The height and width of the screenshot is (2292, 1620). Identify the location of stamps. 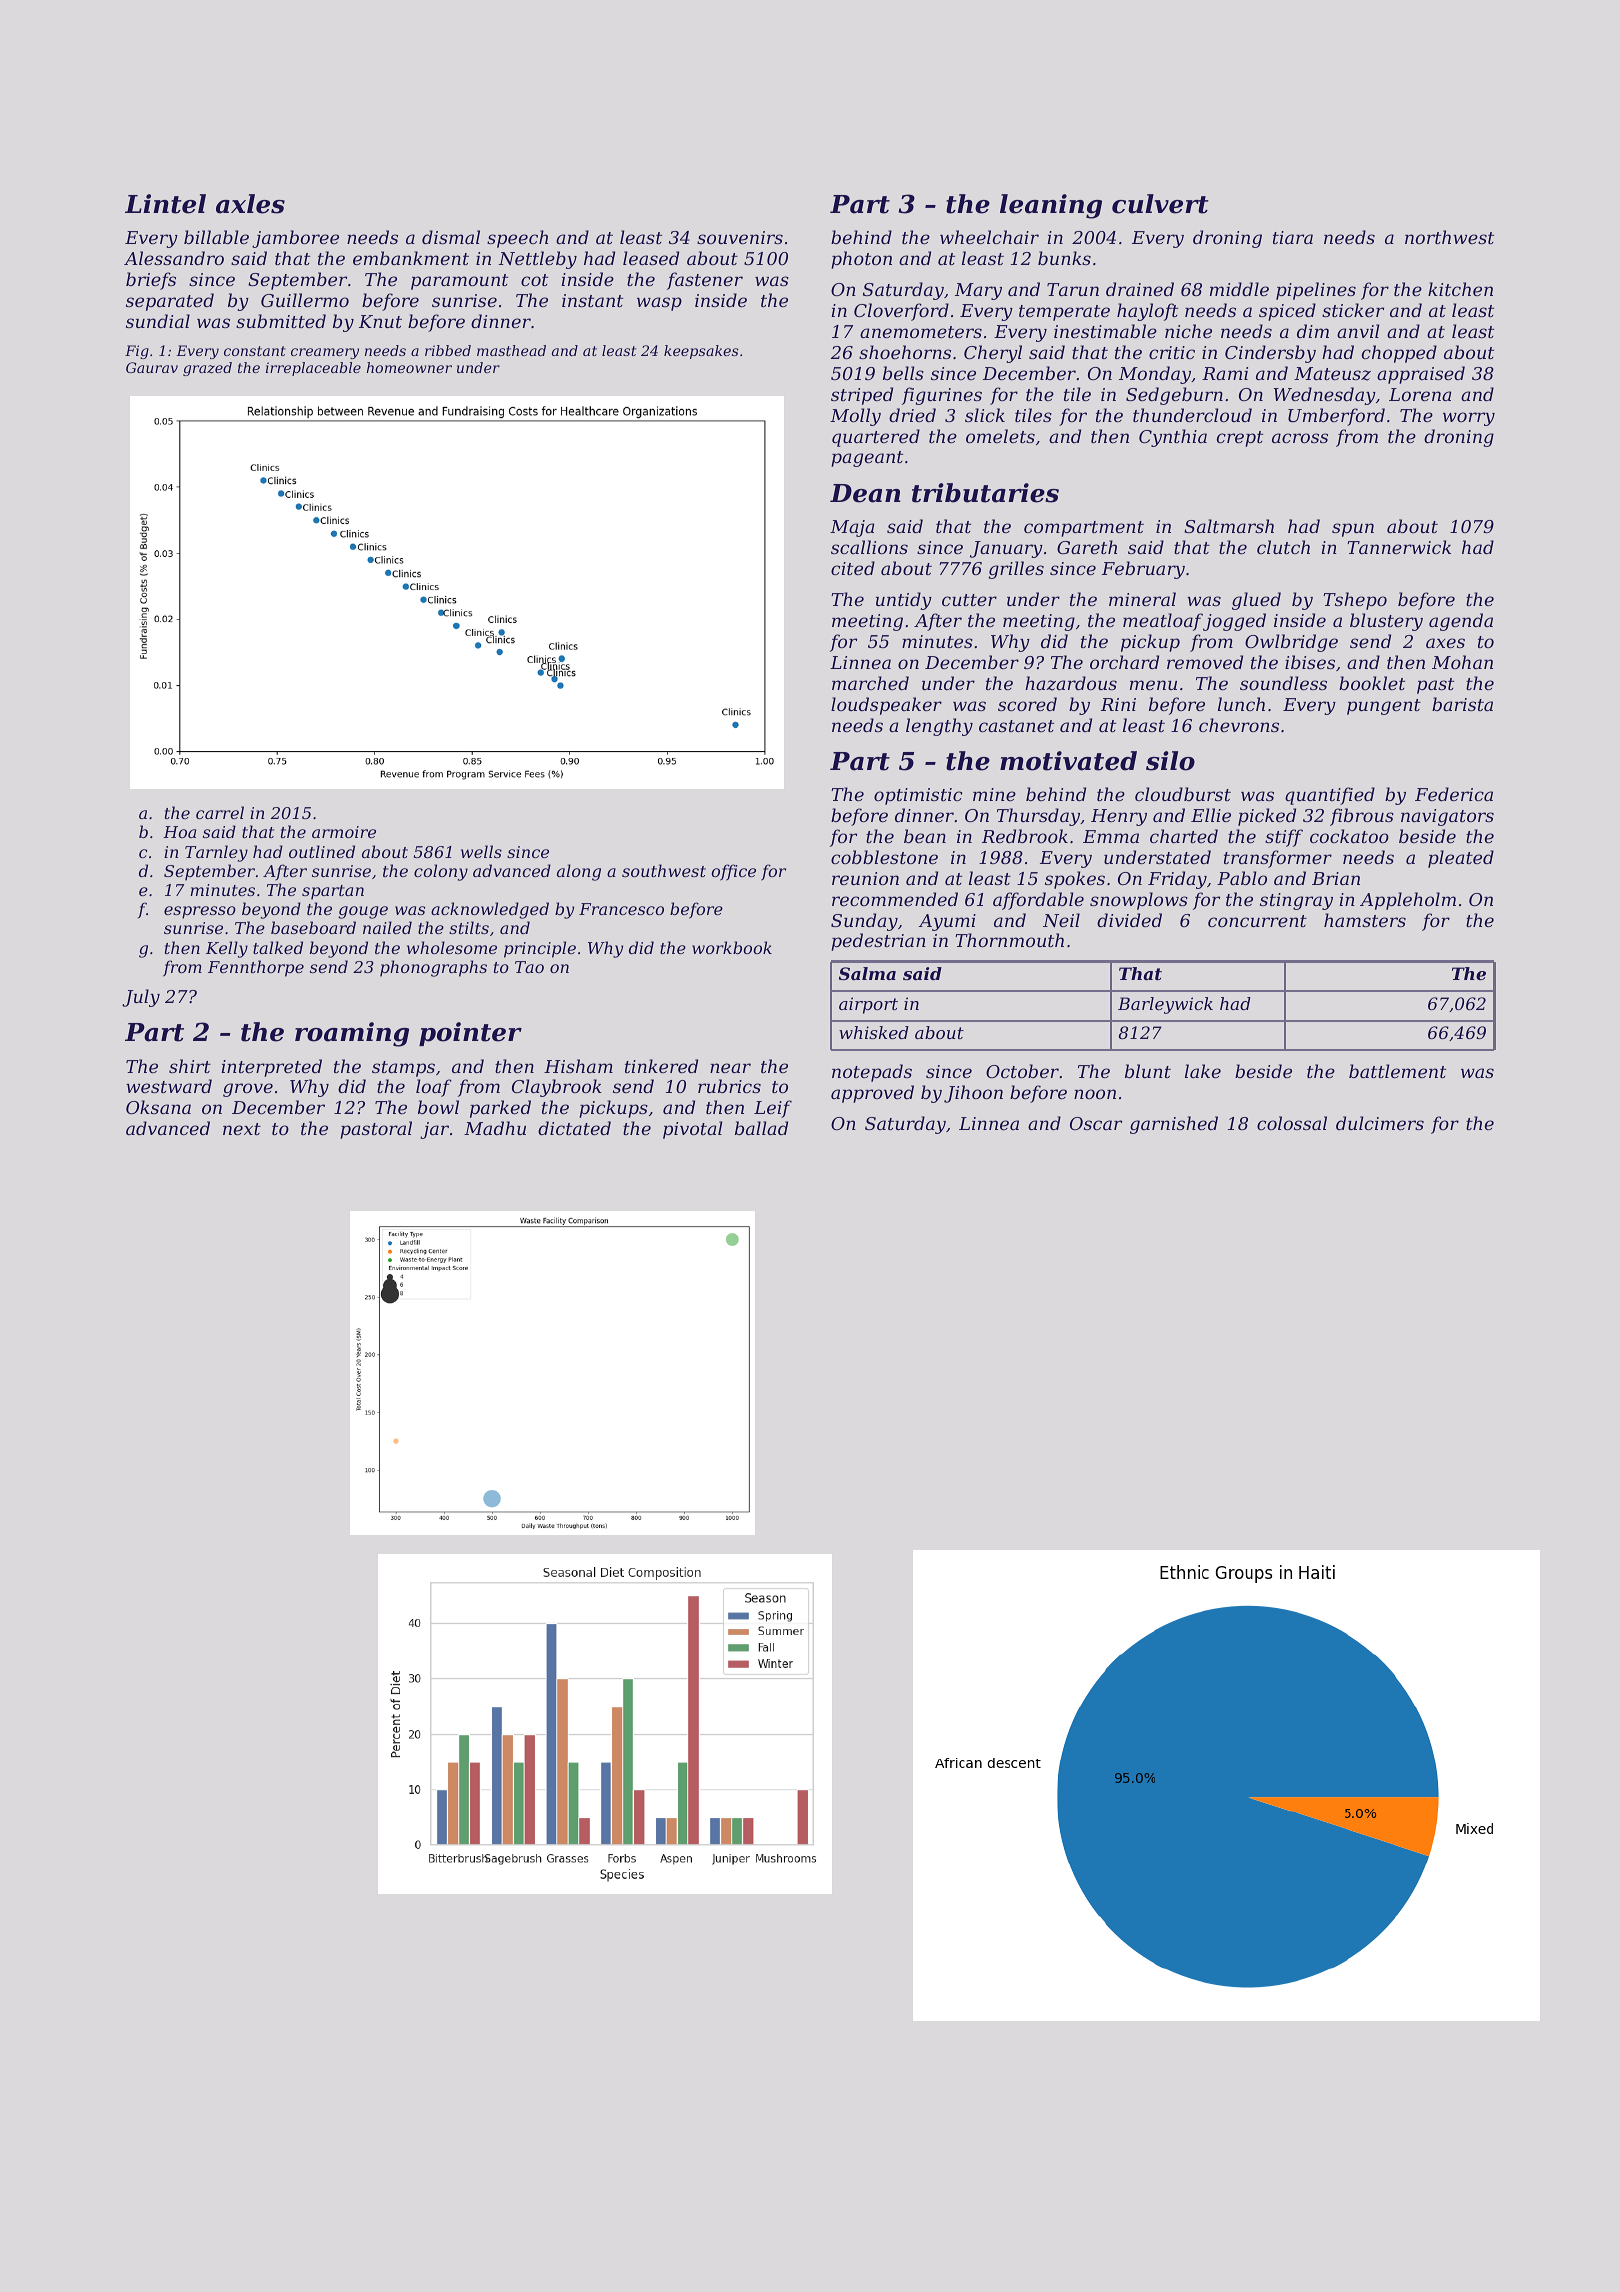
(403, 1069).
